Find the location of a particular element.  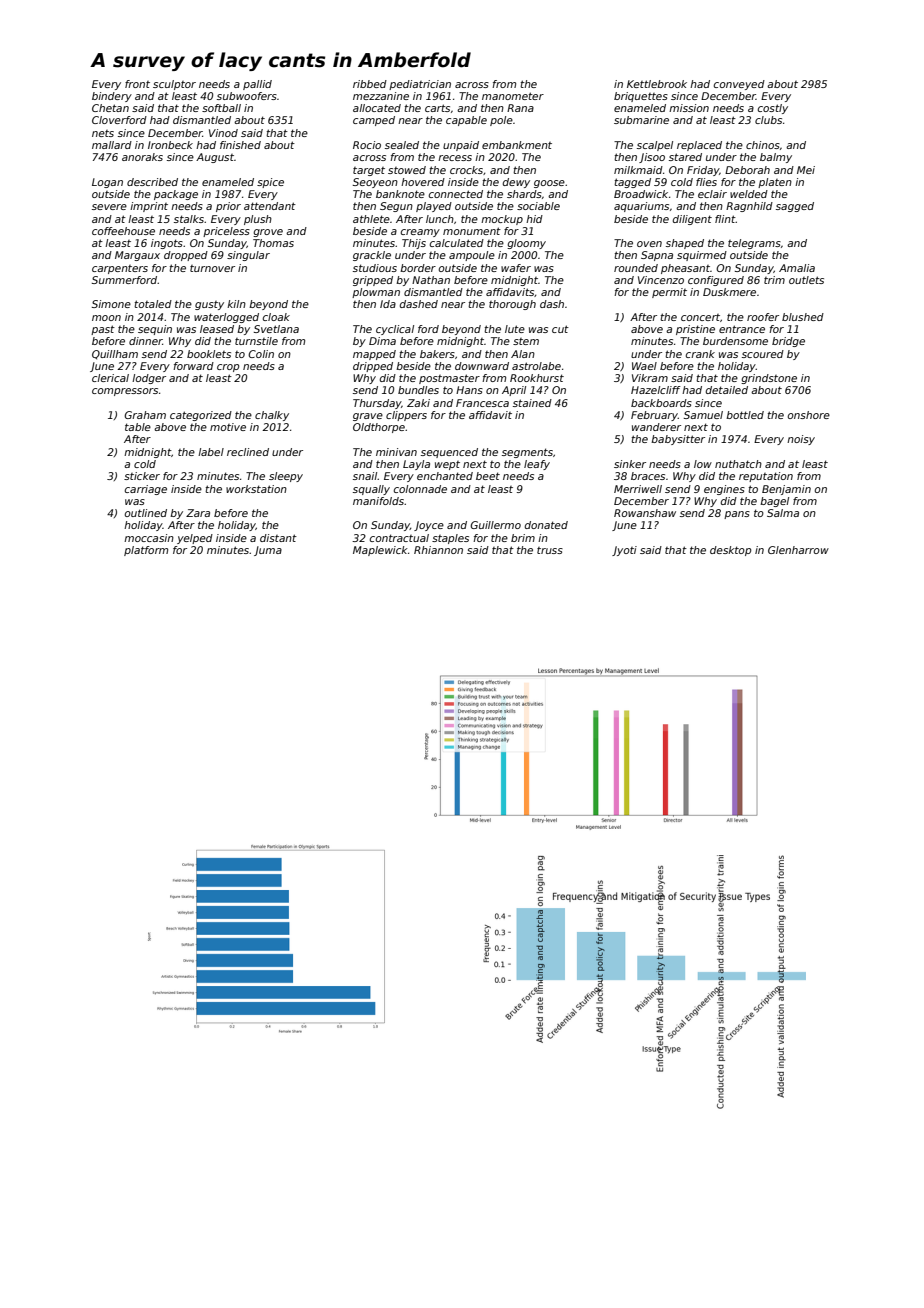

Chetan is located at coordinates (110, 108).
